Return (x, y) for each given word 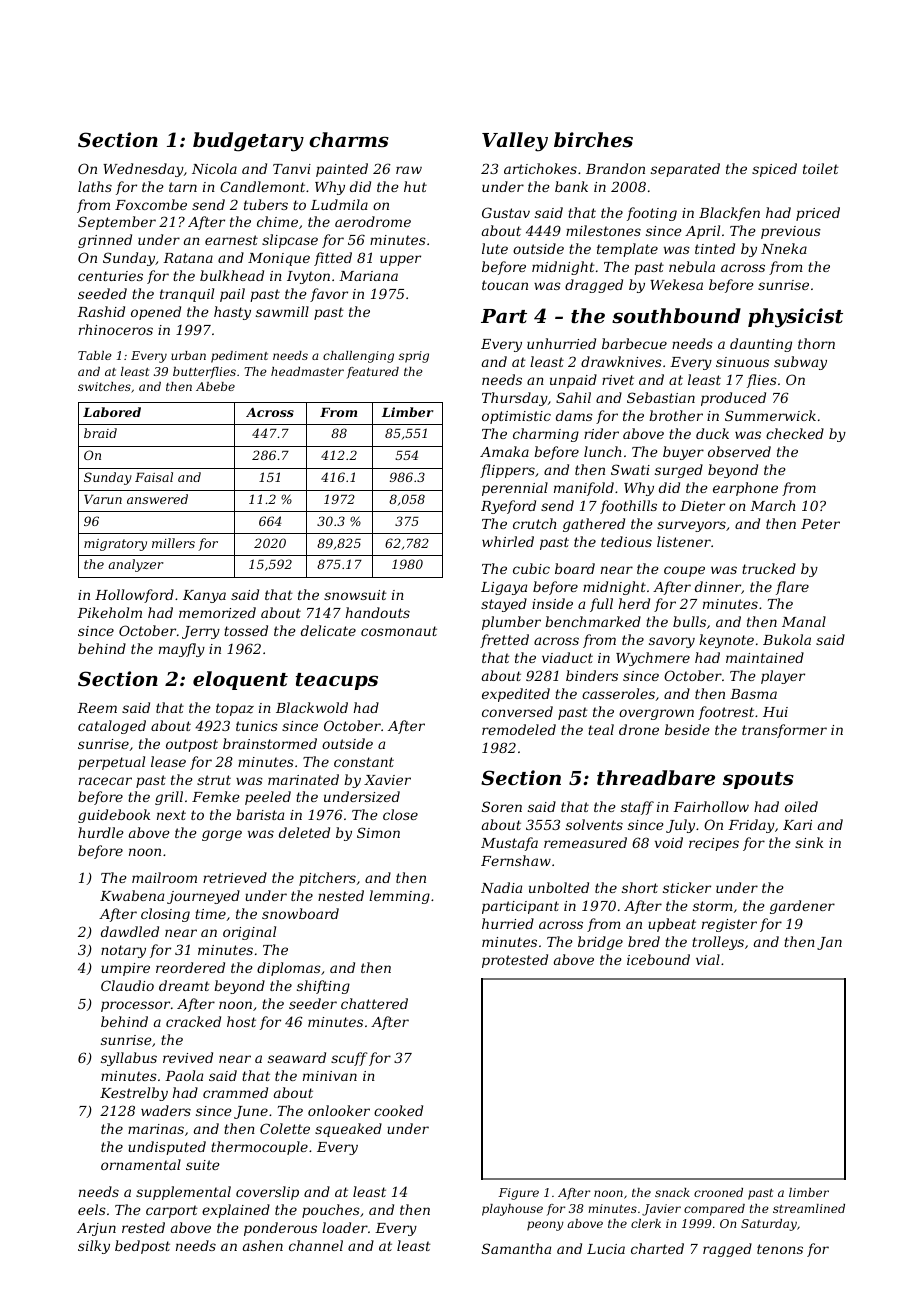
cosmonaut (399, 631)
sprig (414, 357)
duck (712, 433)
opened (156, 313)
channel (316, 1245)
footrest (726, 713)
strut (214, 780)
